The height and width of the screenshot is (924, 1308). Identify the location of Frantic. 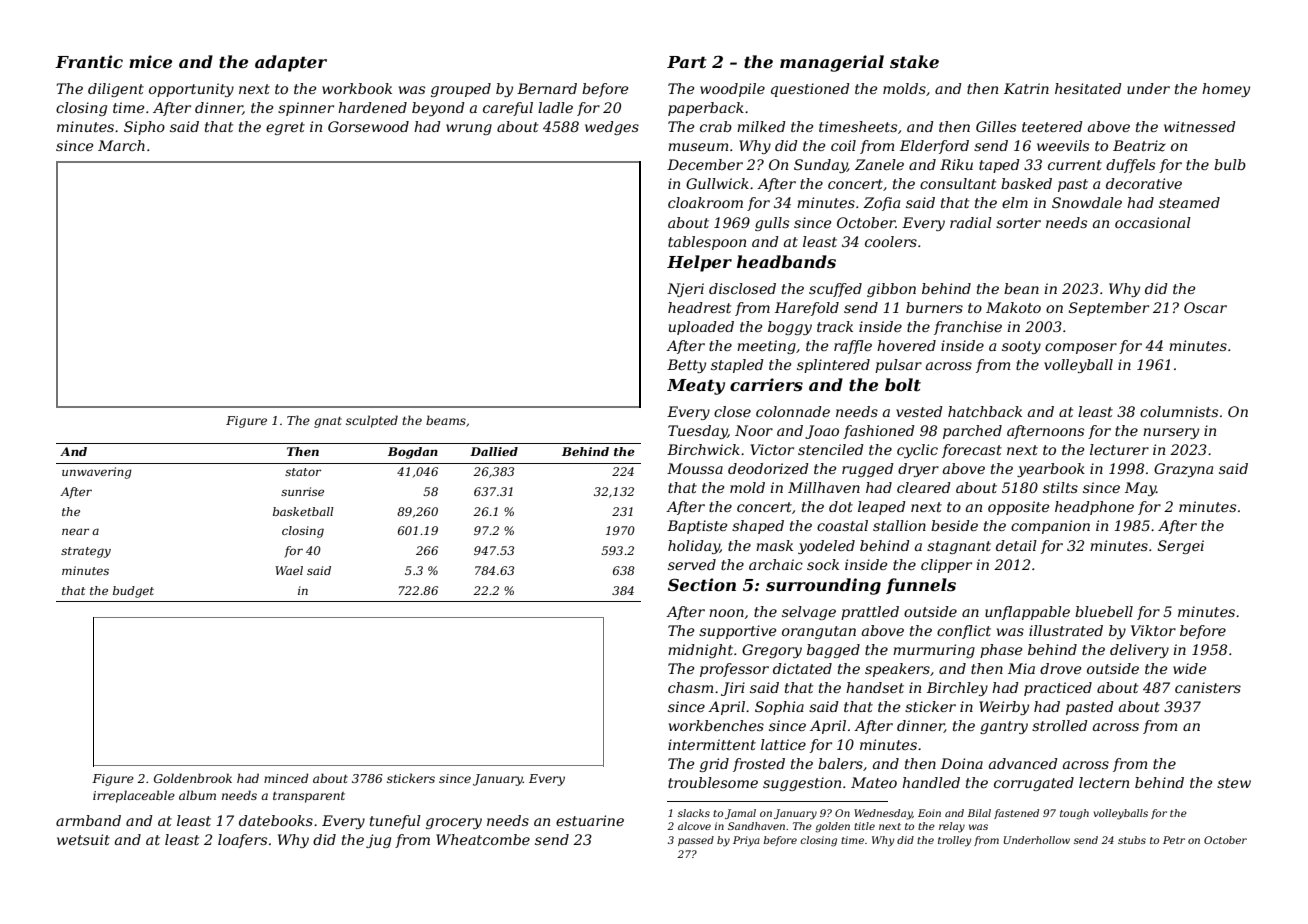
(89, 61).
